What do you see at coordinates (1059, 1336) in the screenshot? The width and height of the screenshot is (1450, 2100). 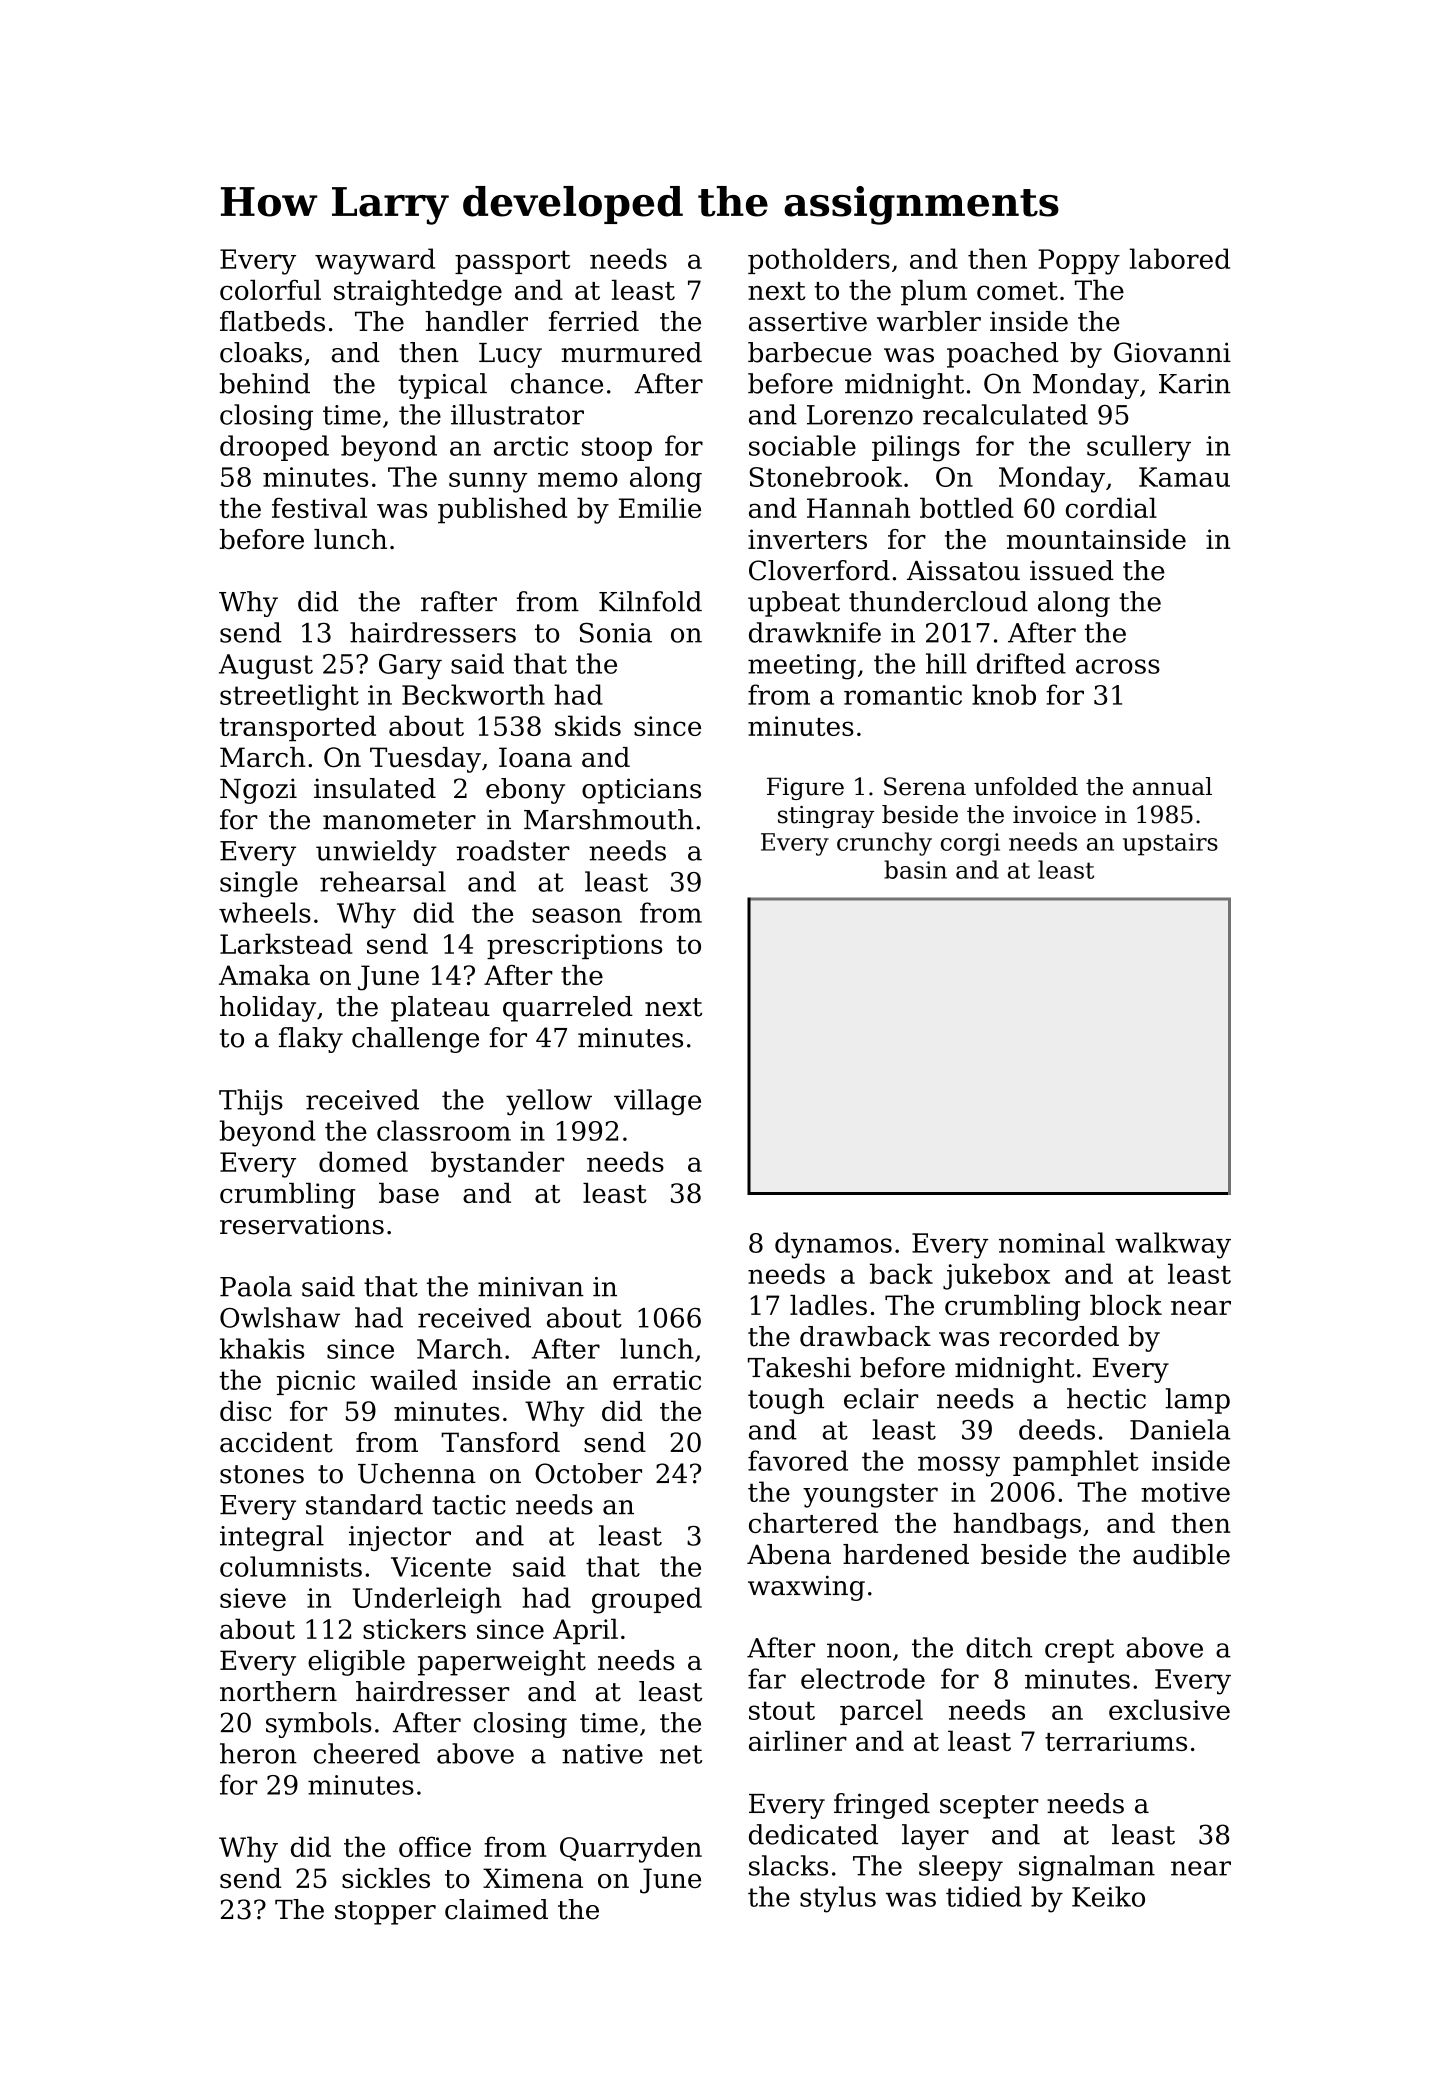 I see `recorded` at bounding box center [1059, 1336].
